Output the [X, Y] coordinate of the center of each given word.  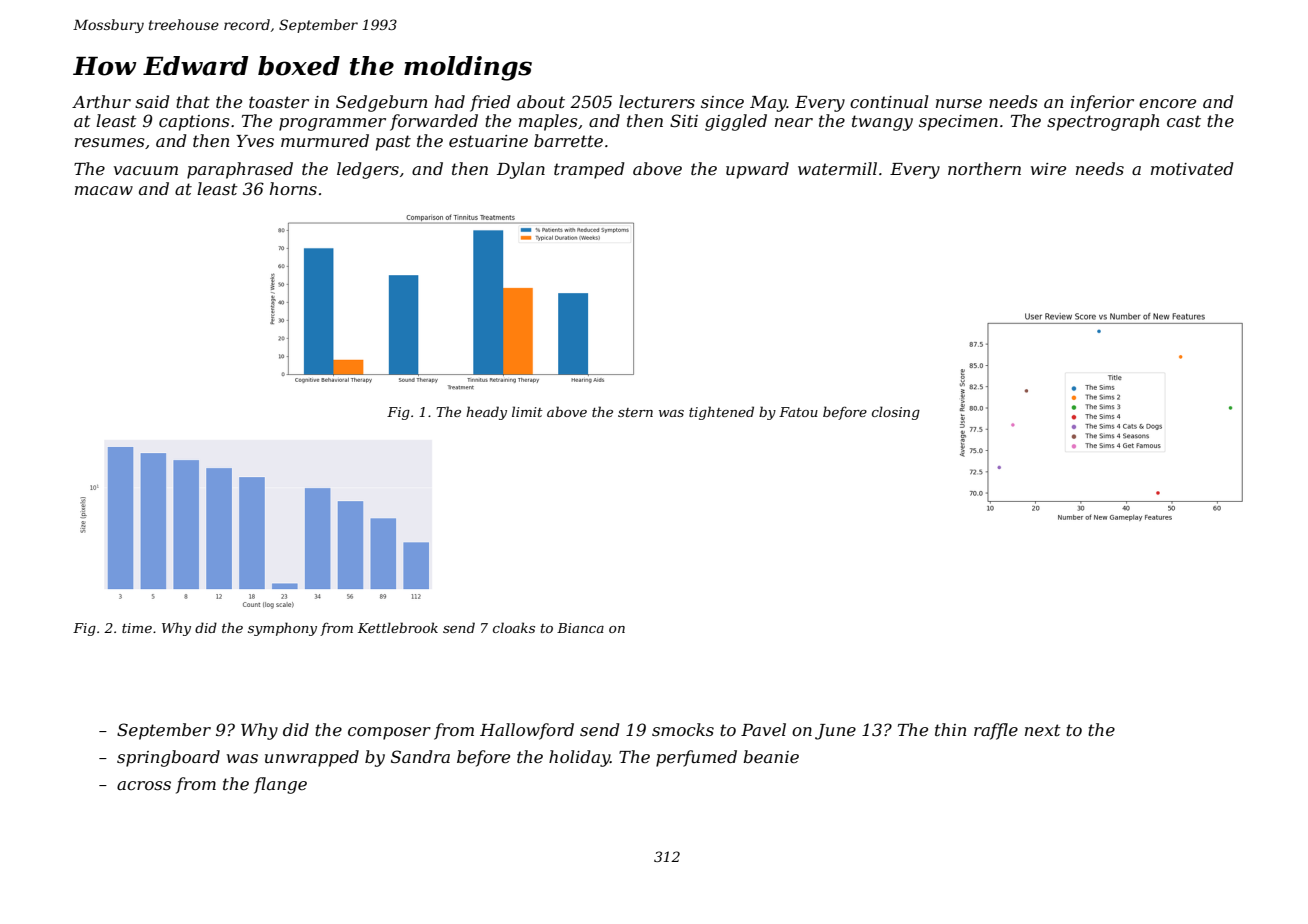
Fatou [798, 412]
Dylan [521, 170]
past [393, 143]
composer [389, 733]
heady [486, 413]
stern [635, 412]
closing [896, 413]
